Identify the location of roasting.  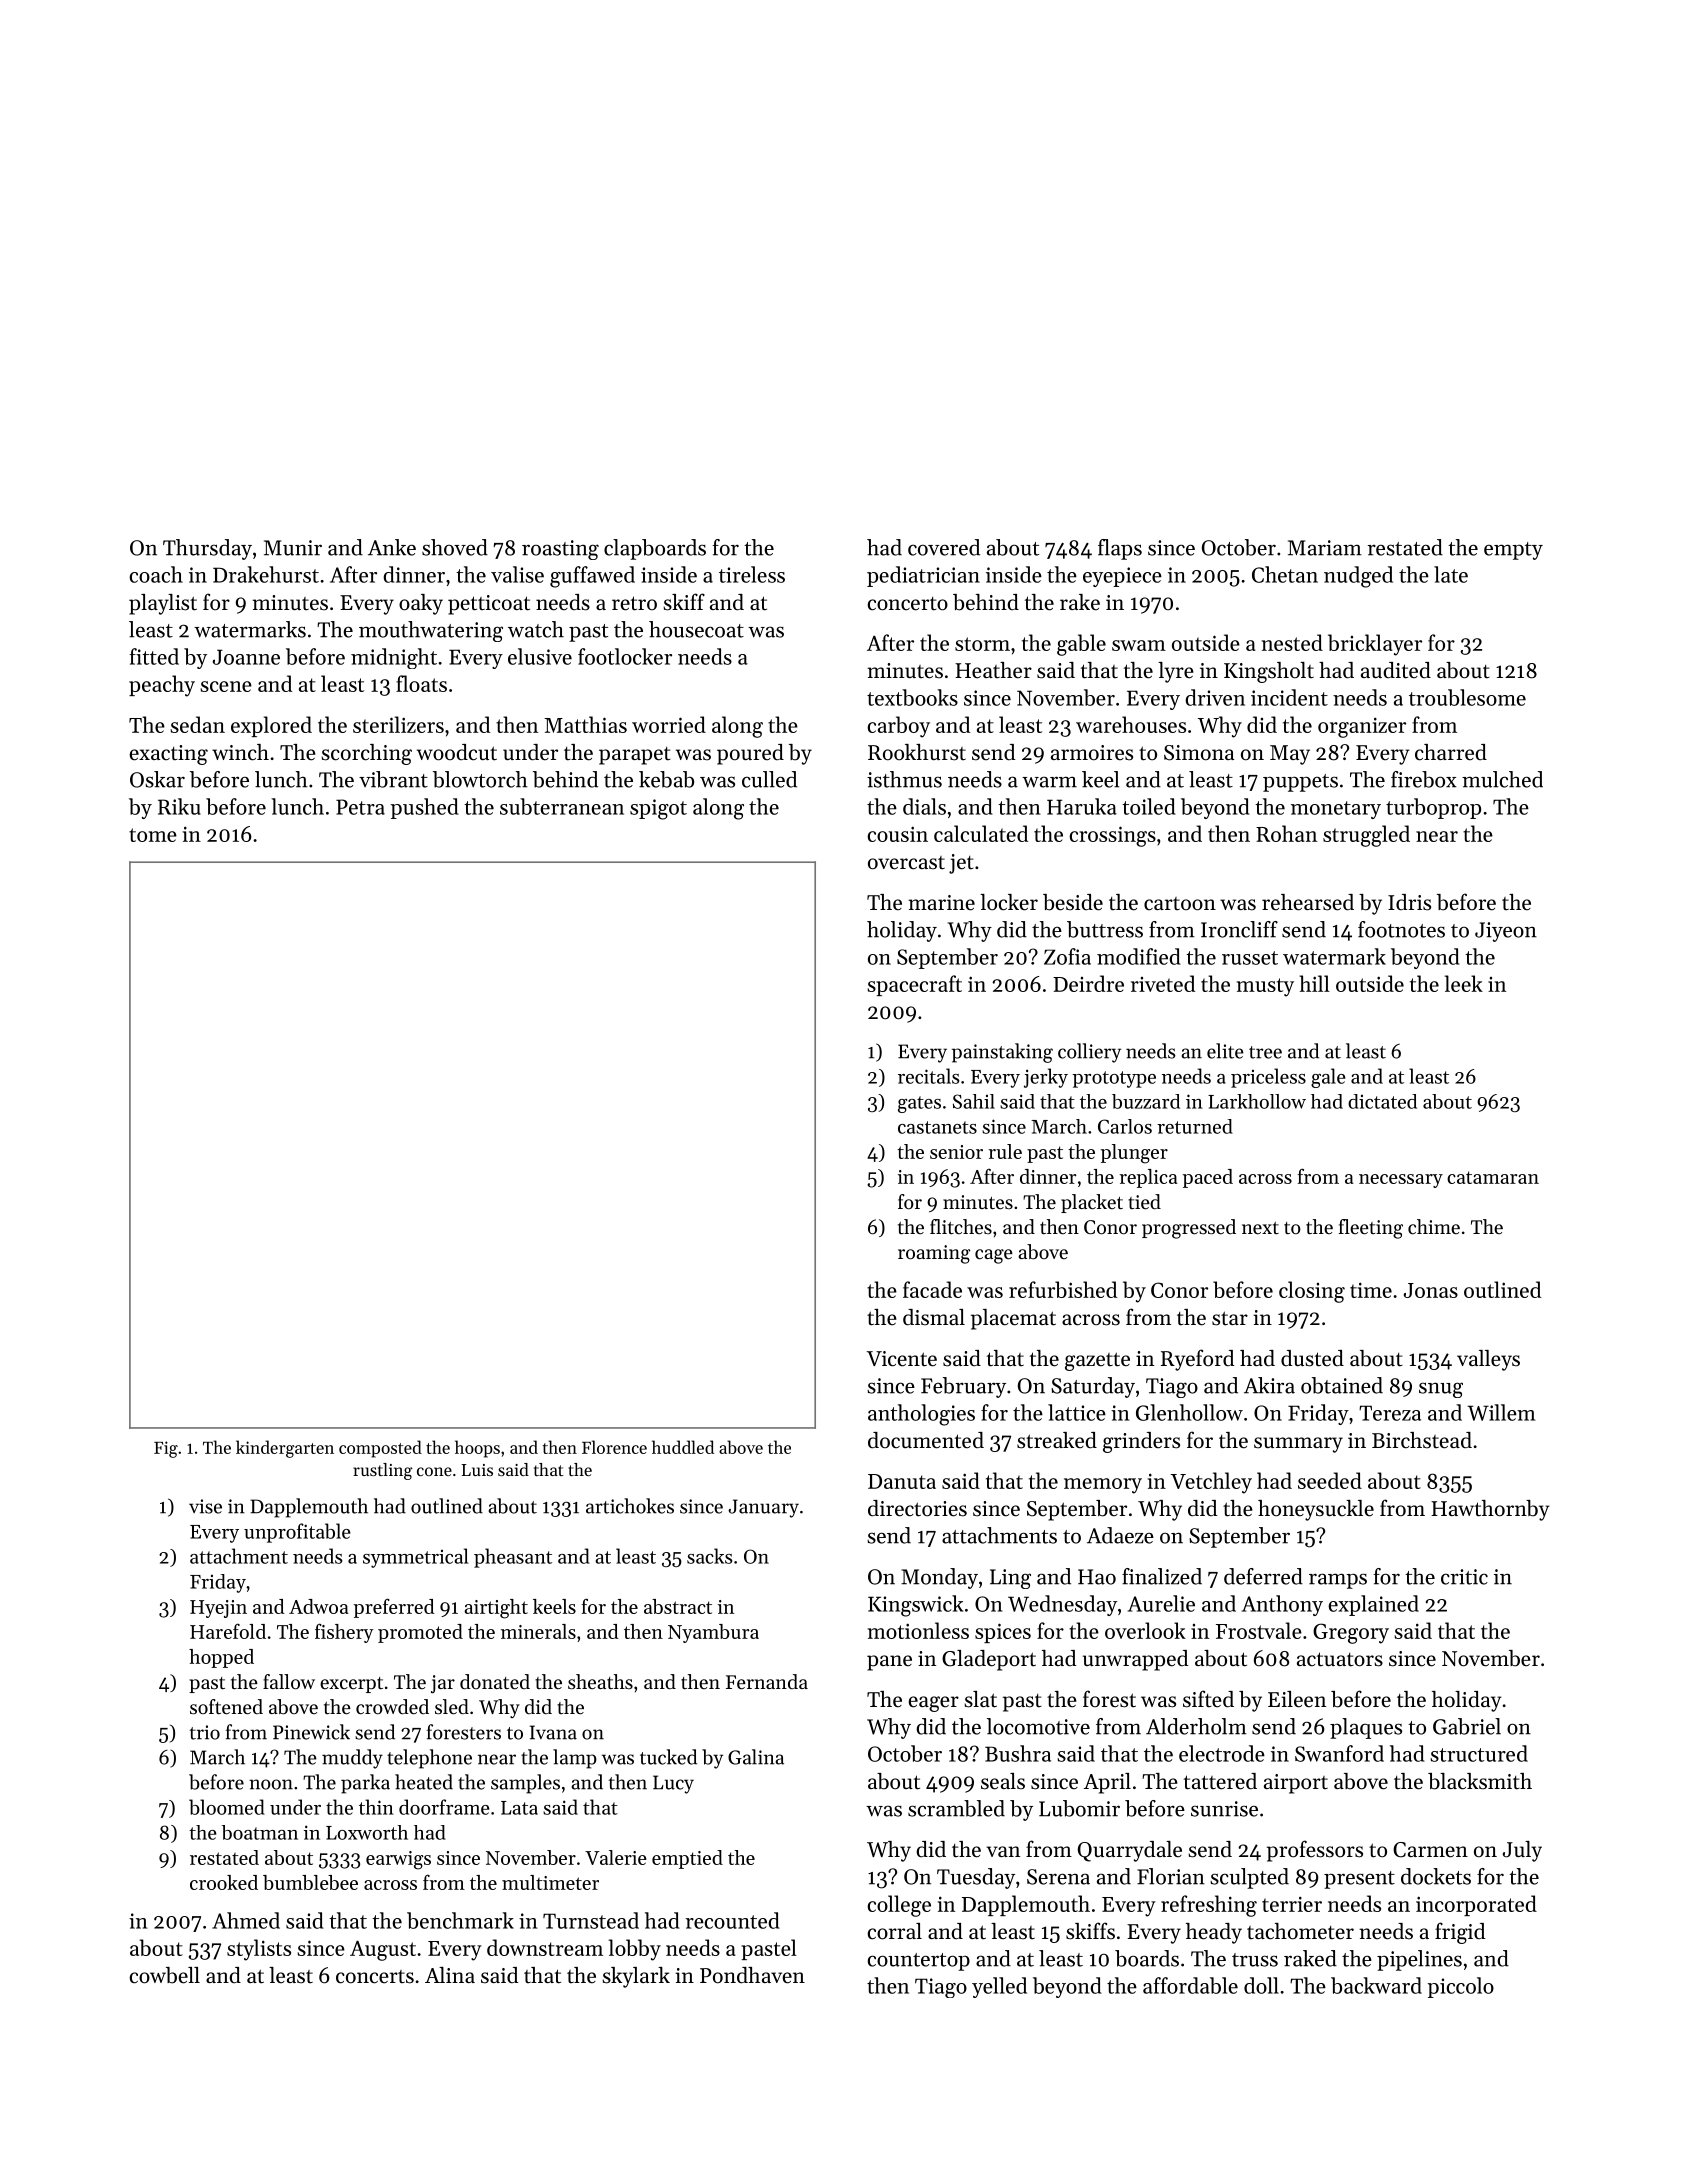
(560, 550).
